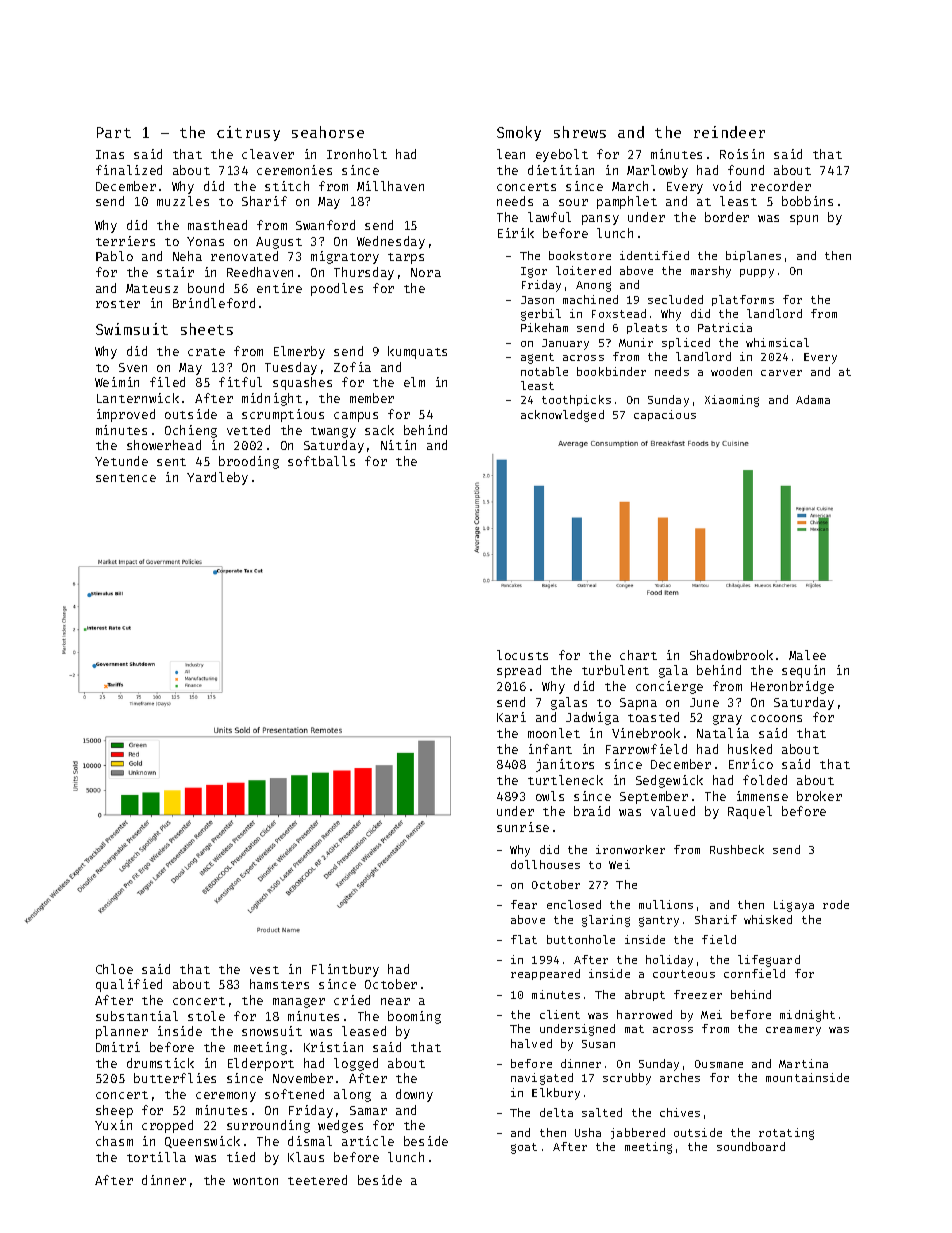 The image size is (952, 1233). Describe the element at coordinates (417, 352) in the screenshot. I see `kumquats` at that location.
